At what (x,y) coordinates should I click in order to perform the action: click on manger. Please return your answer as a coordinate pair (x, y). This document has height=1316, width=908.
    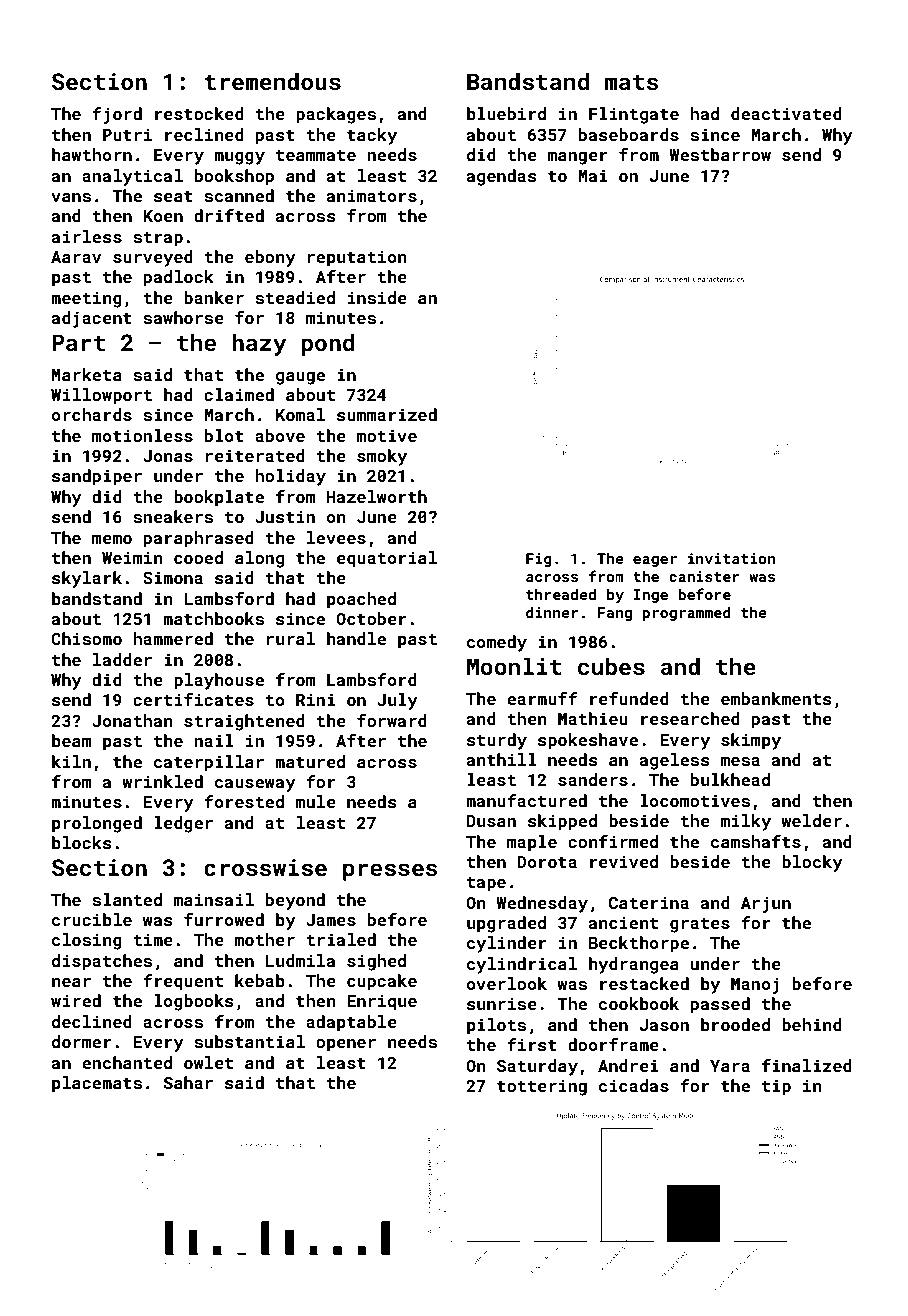
    Looking at the image, I should click on (578, 158).
